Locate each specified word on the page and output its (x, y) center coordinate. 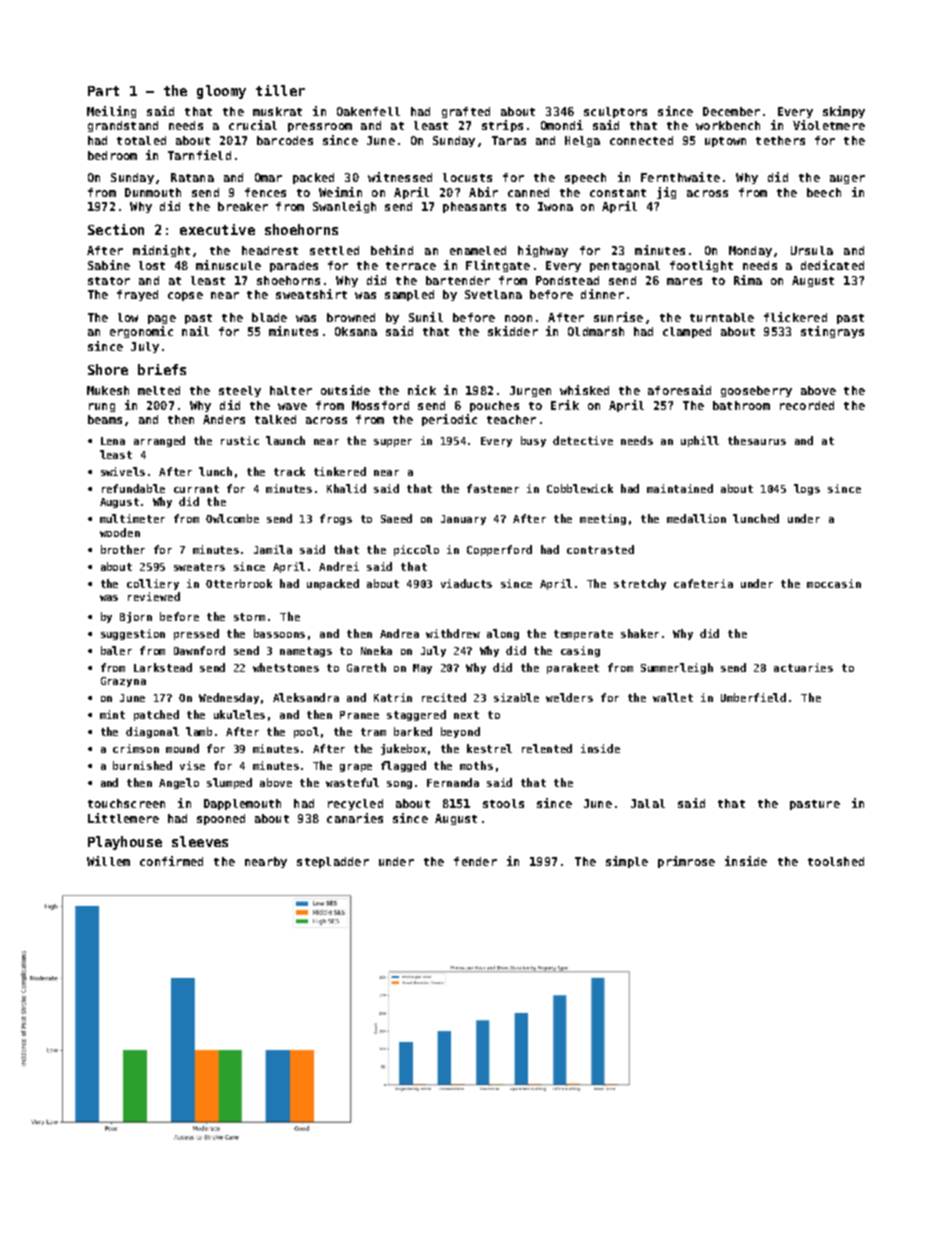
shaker (640, 633)
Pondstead (567, 280)
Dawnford (199, 650)
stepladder (333, 862)
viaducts (466, 583)
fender (475, 861)
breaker (243, 206)
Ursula (812, 250)
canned (528, 192)
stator (109, 281)
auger (847, 179)
